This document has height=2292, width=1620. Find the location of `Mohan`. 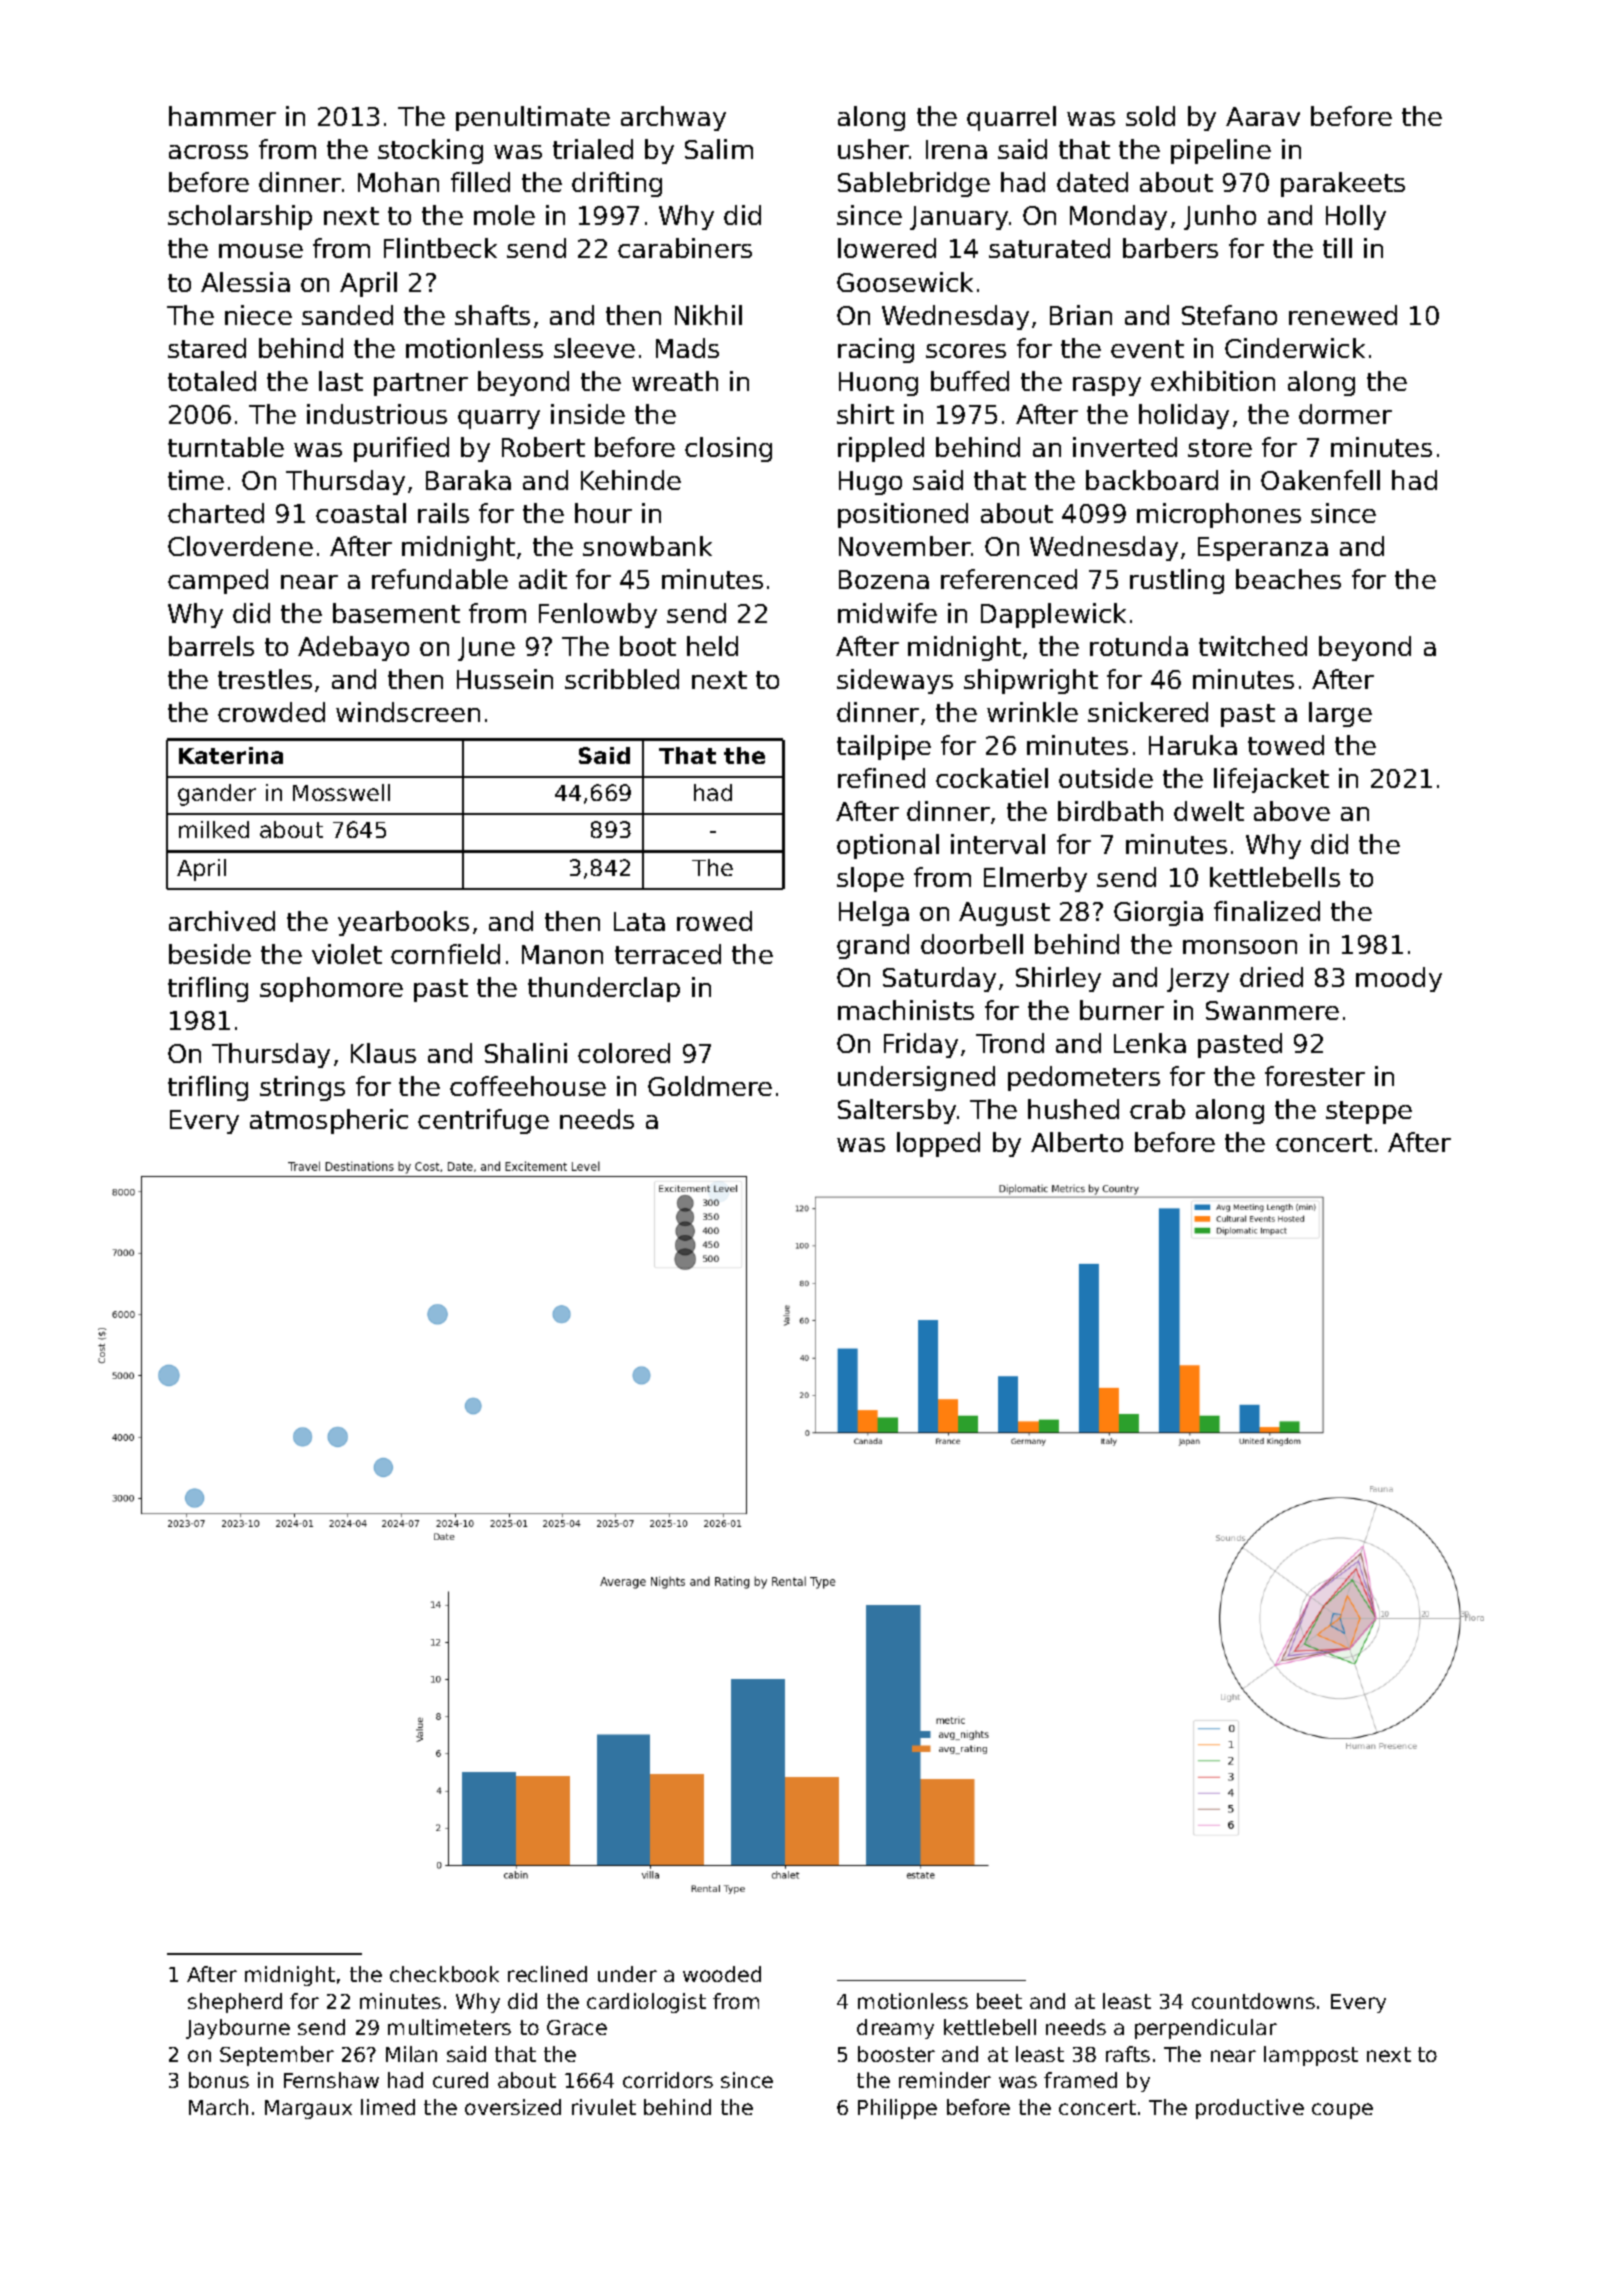

Mohan is located at coordinates (398, 182).
